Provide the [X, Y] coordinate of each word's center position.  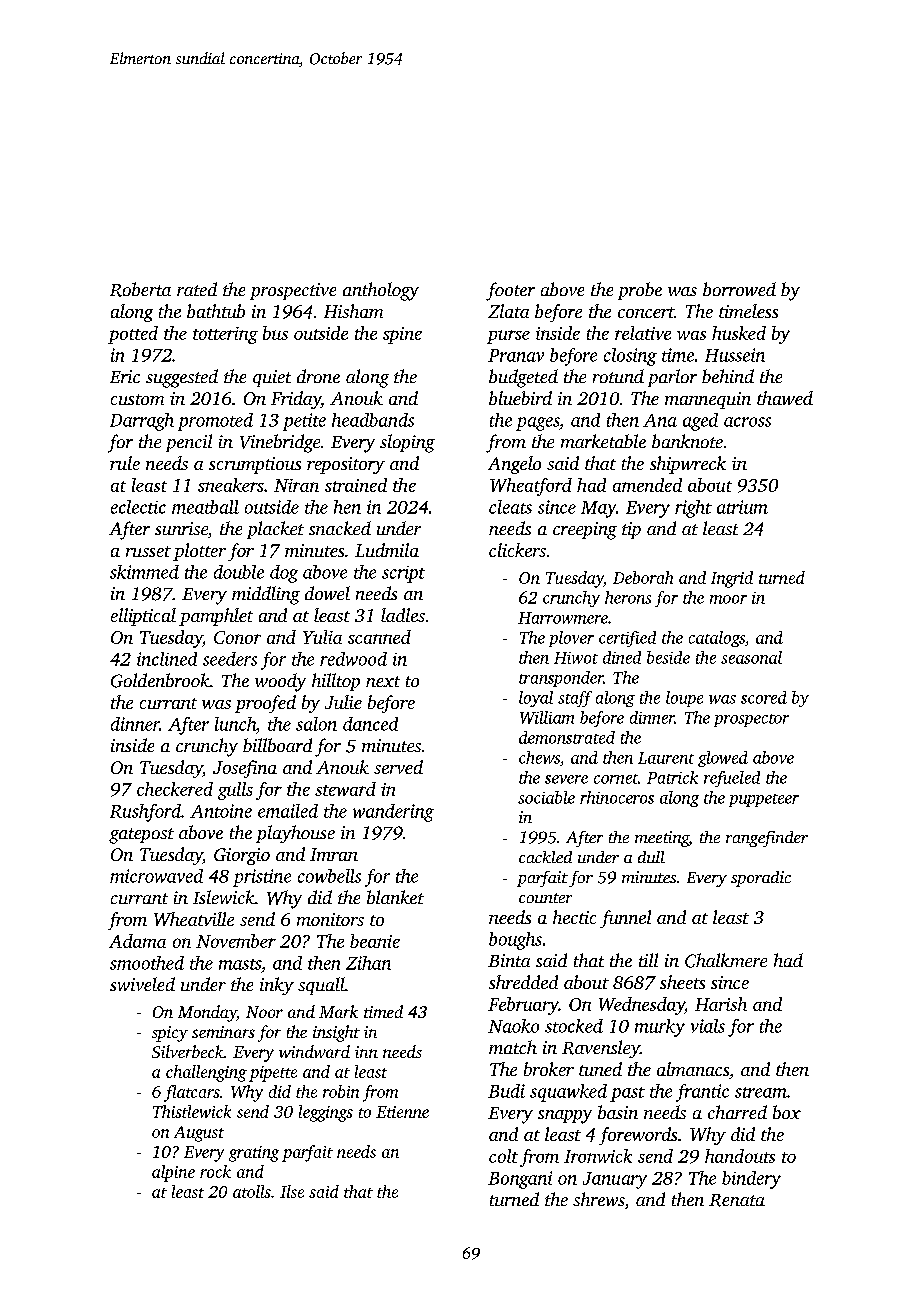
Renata [737, 1200]
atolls [252, 1191]
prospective [293, 291]
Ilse [292, 1191]
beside [668, 657]
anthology [381, 291]
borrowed [739, 289]
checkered [175, 789]
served [398, 767]
